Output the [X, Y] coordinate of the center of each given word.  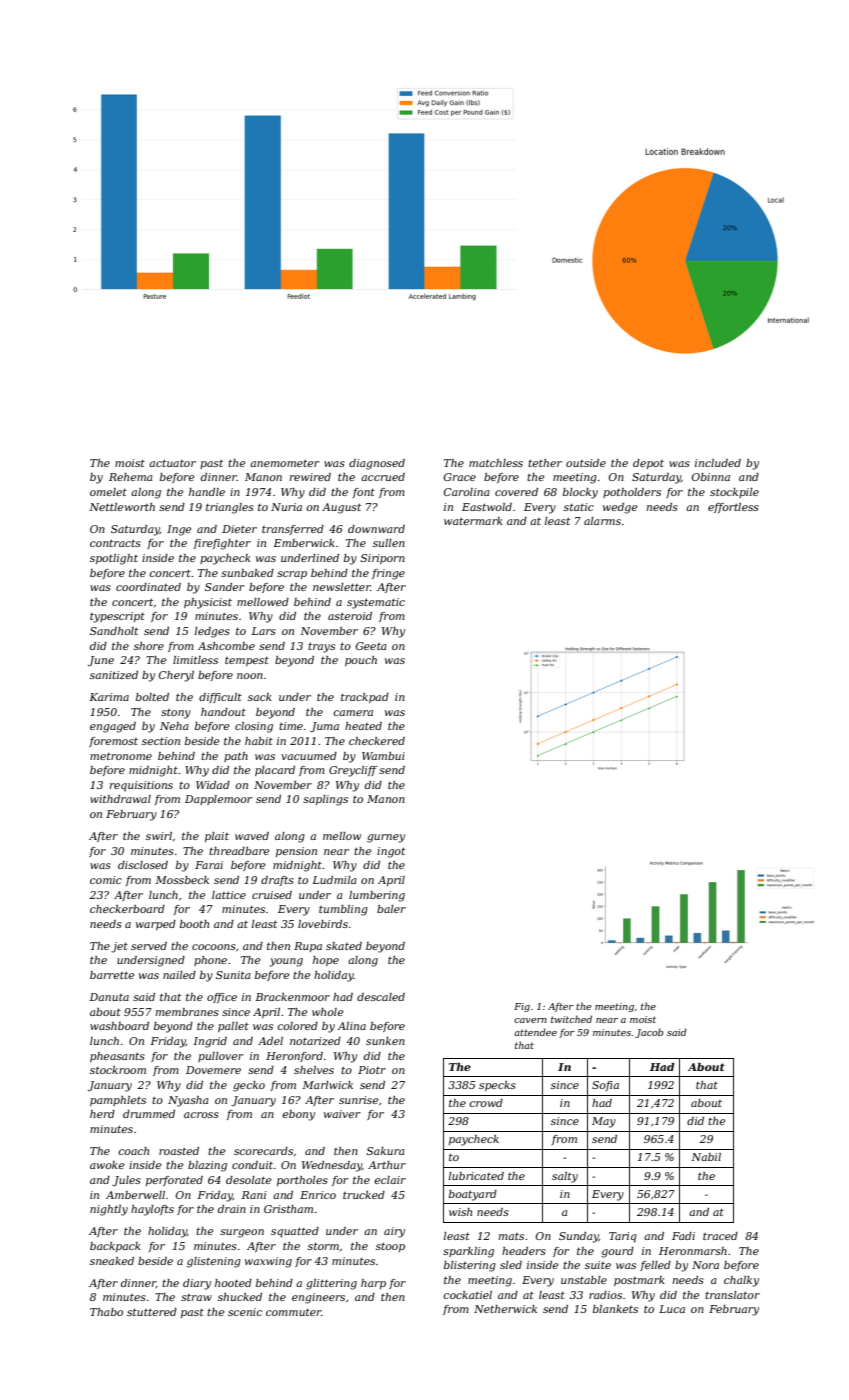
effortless [733, 508]
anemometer [284, 463]
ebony [298, 1115]
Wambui [383, 756]
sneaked [112, 1261]
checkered [377, 741]
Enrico [318, 1195]
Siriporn [382, 559]
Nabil [706, 1157]
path [236, 757]
